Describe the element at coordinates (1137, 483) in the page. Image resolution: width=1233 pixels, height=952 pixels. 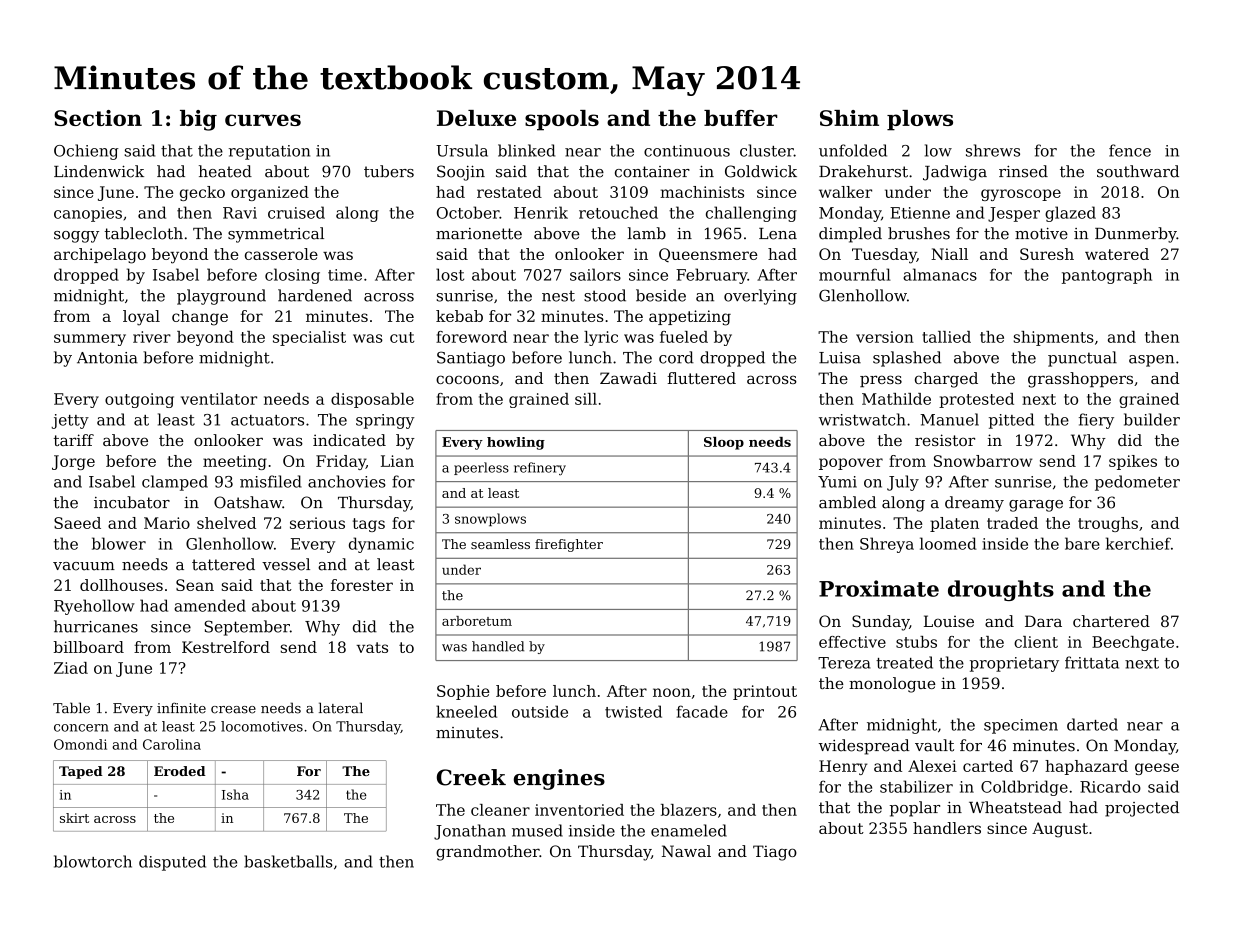
I see `pedometer` at that location.
